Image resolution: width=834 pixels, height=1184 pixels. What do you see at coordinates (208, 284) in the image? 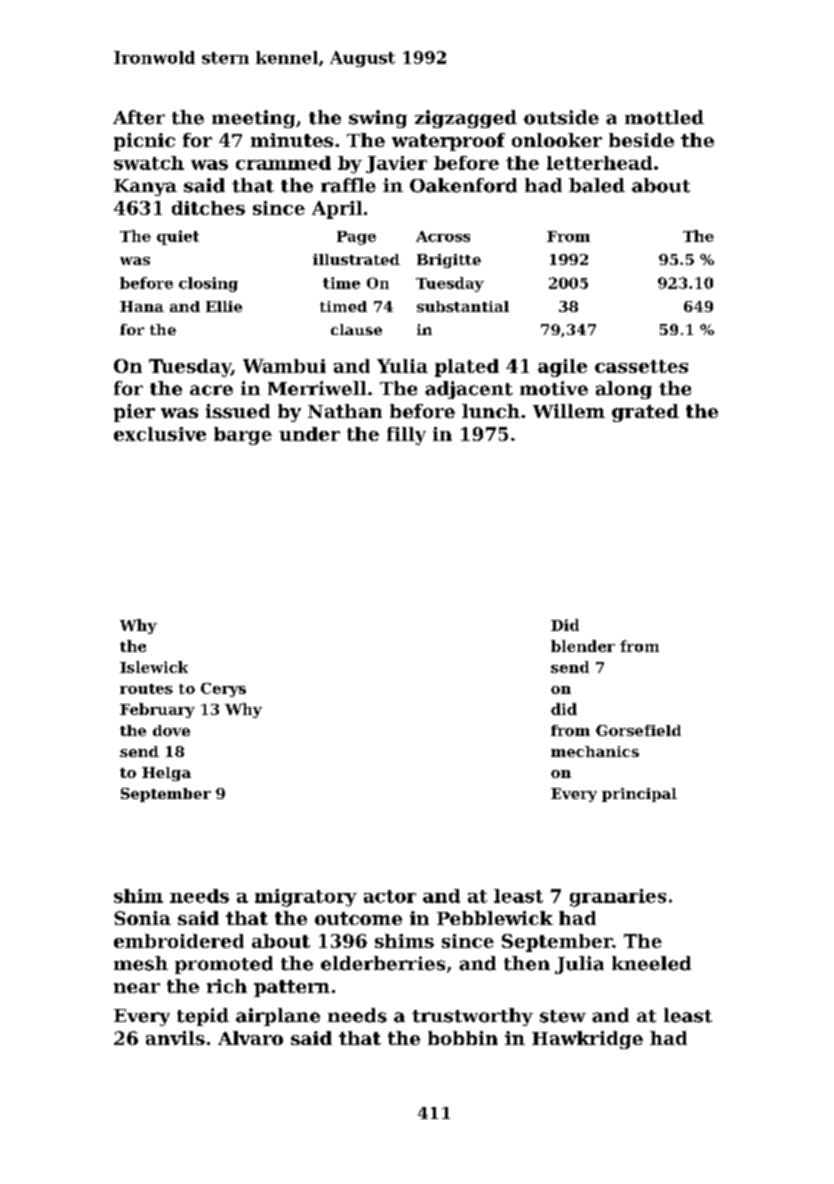
I see `closing` at bounding box center [208, 284].
